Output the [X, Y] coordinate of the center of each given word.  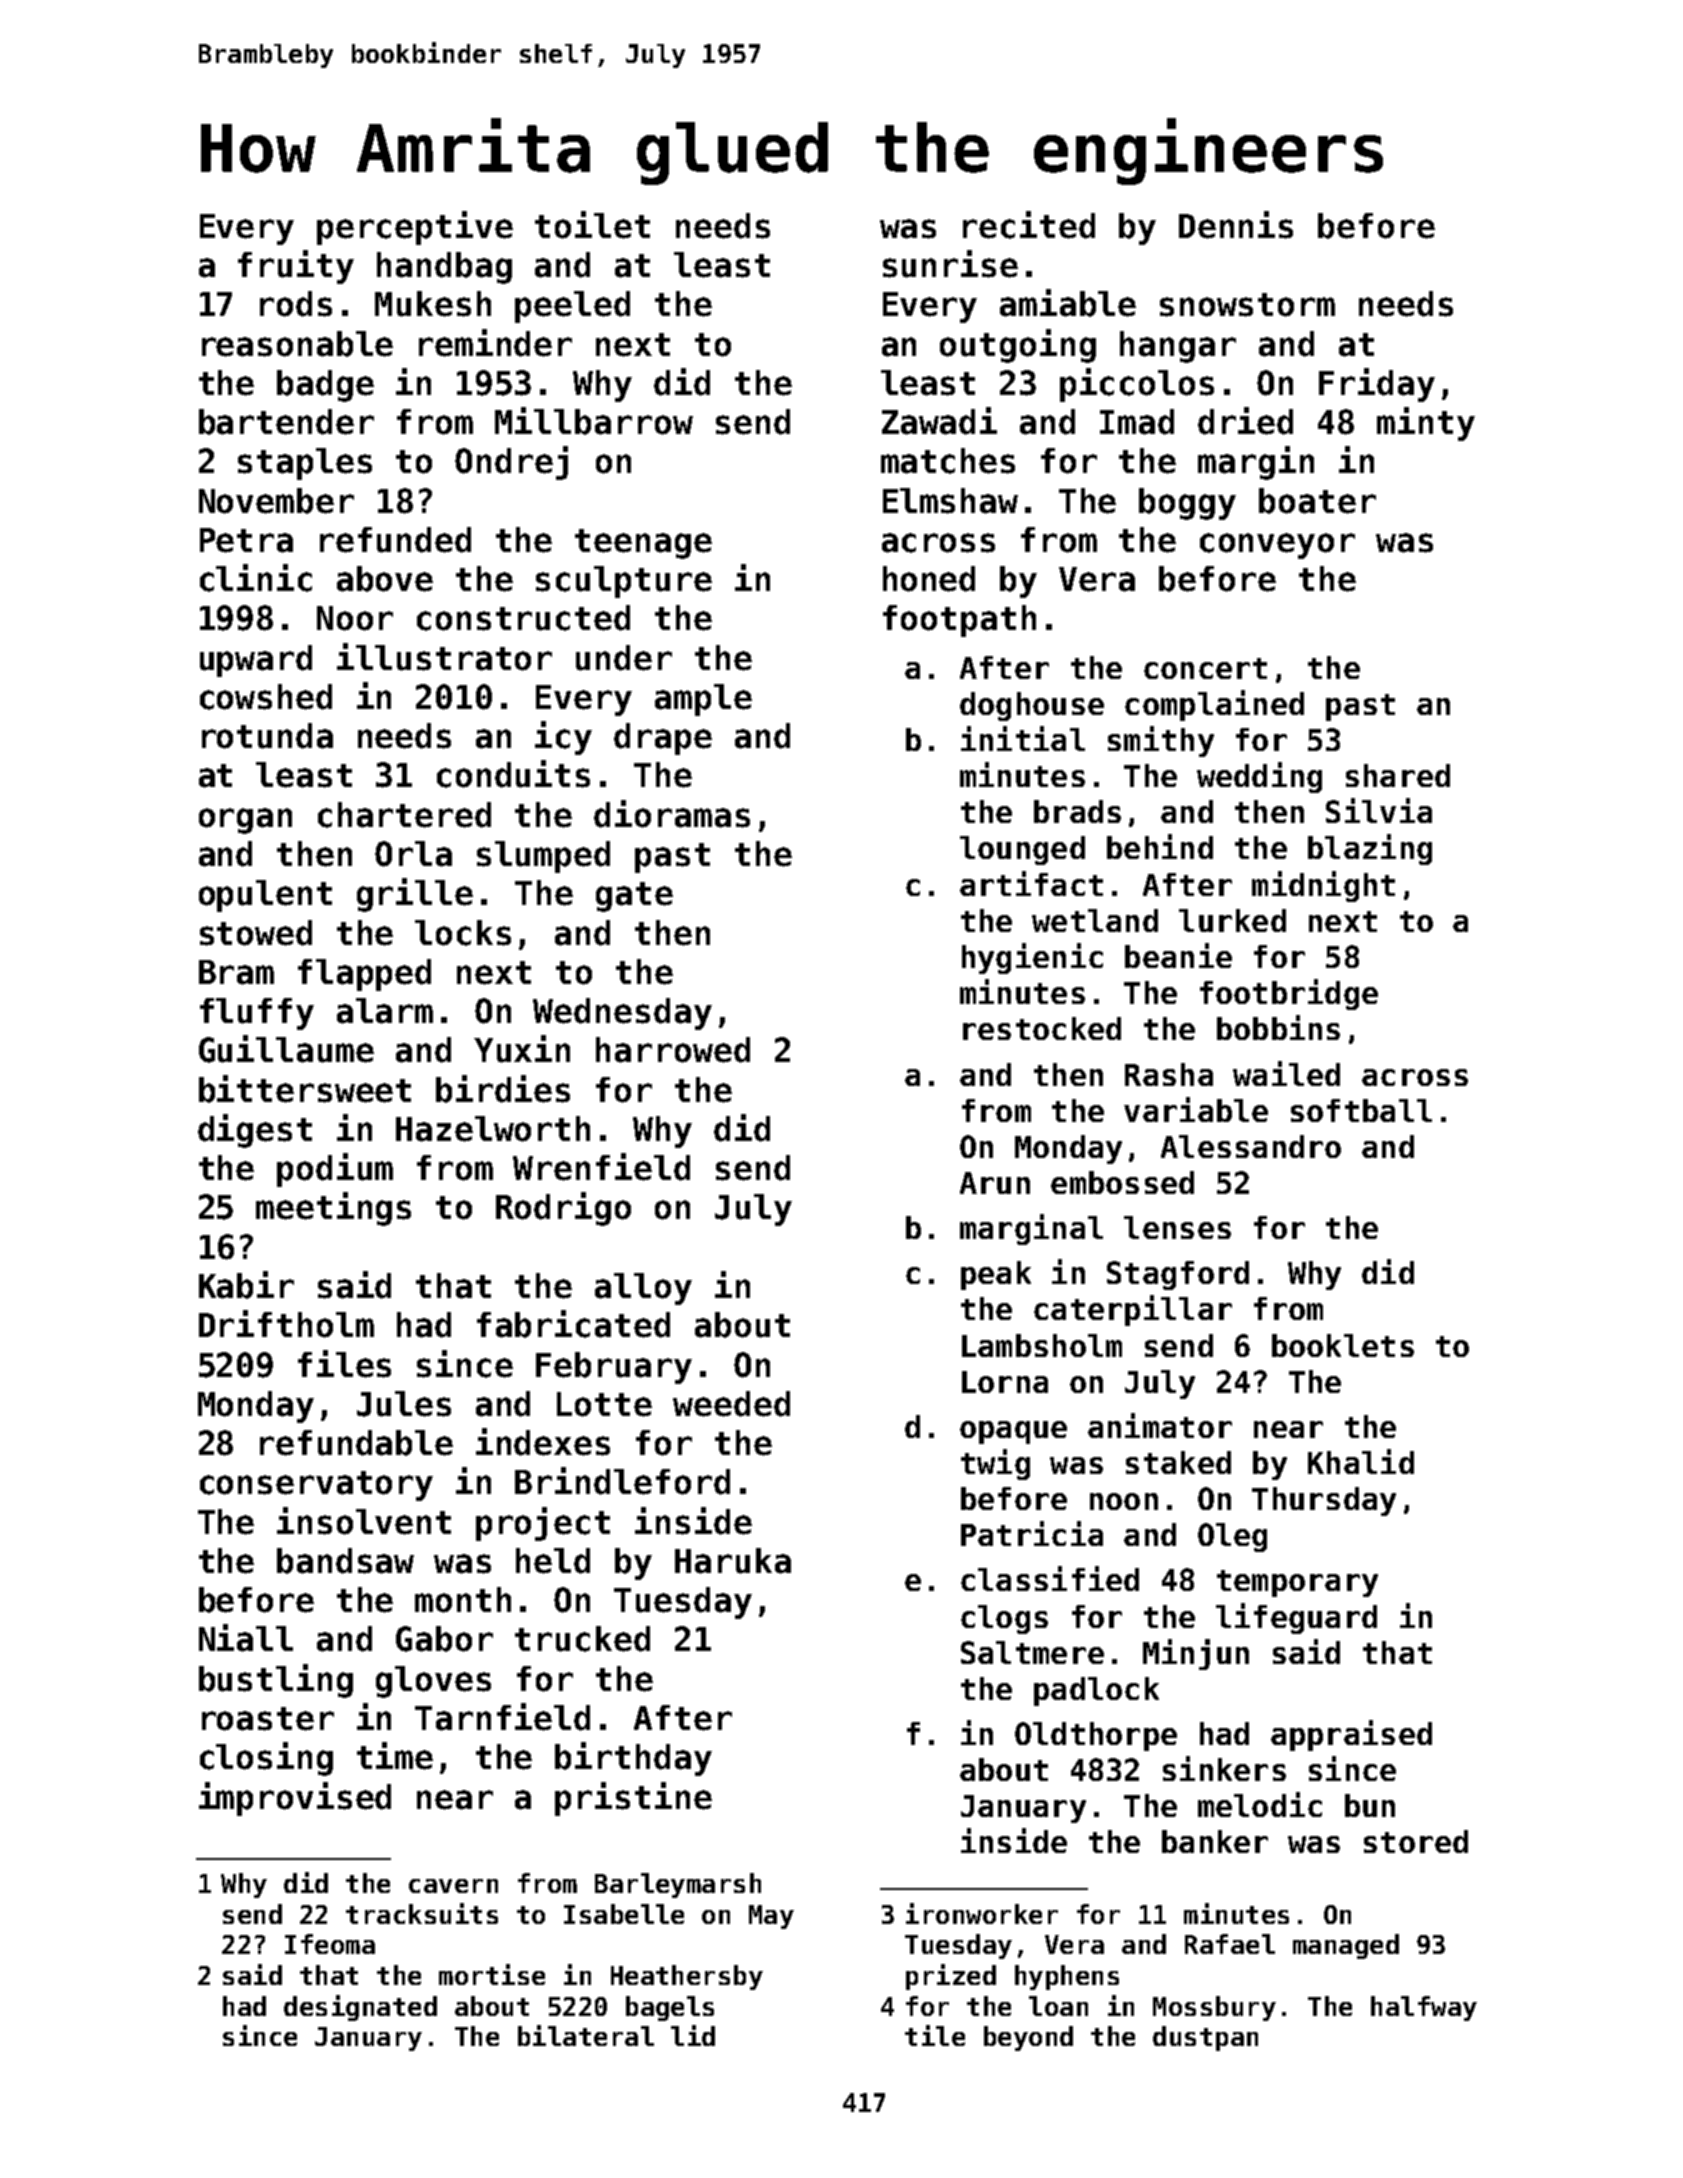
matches [948, 461]
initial [1023, 738]
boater [1317, 501]
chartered [404, 815]
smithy [1161, 741]
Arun [995, 1183]
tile [935, 2035]
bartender [286, 422]
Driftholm [286, 1324]
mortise [492, 1974]
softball [1361, 1110]
